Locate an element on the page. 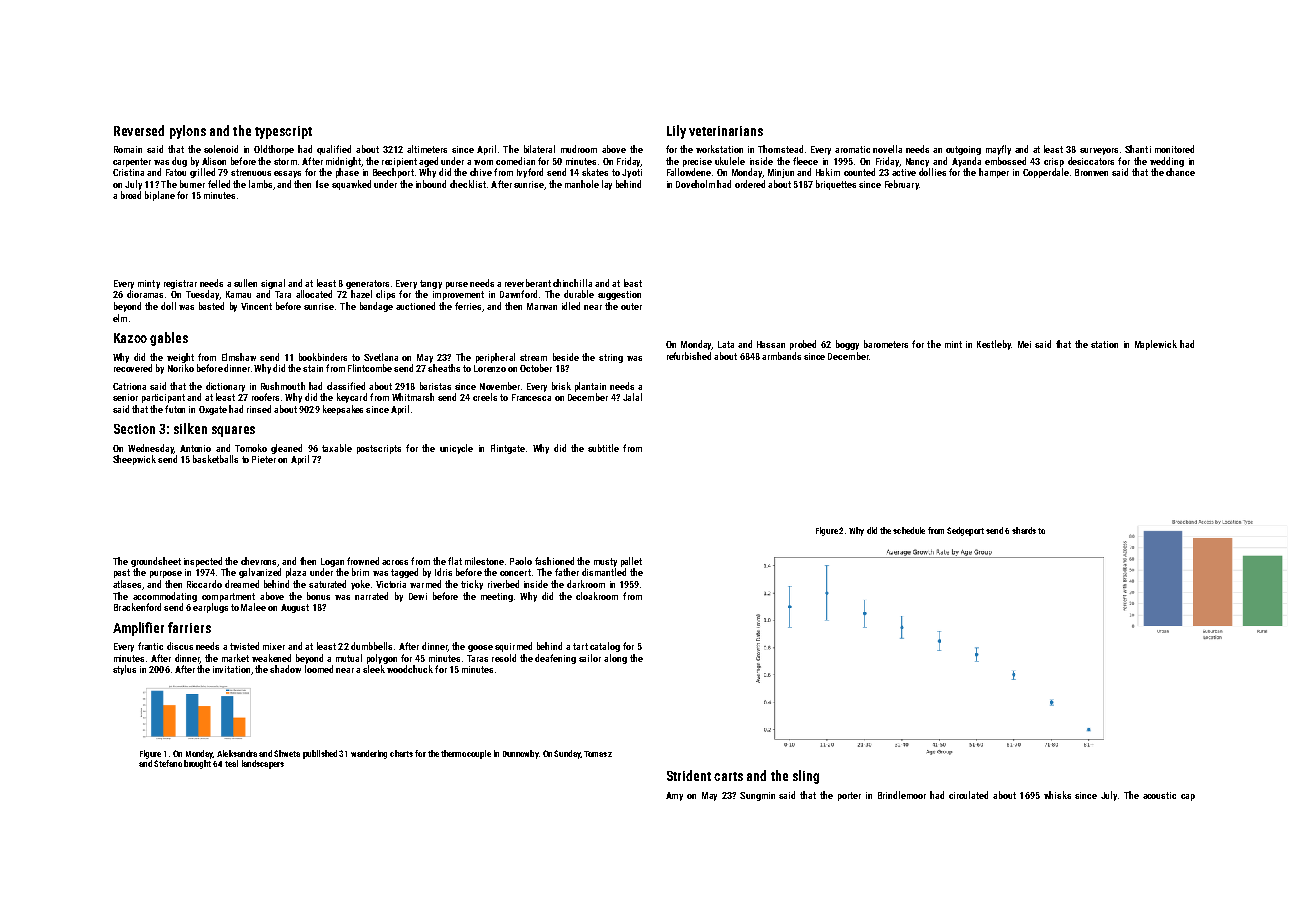  barometers is located at coordinates (886, 344).
